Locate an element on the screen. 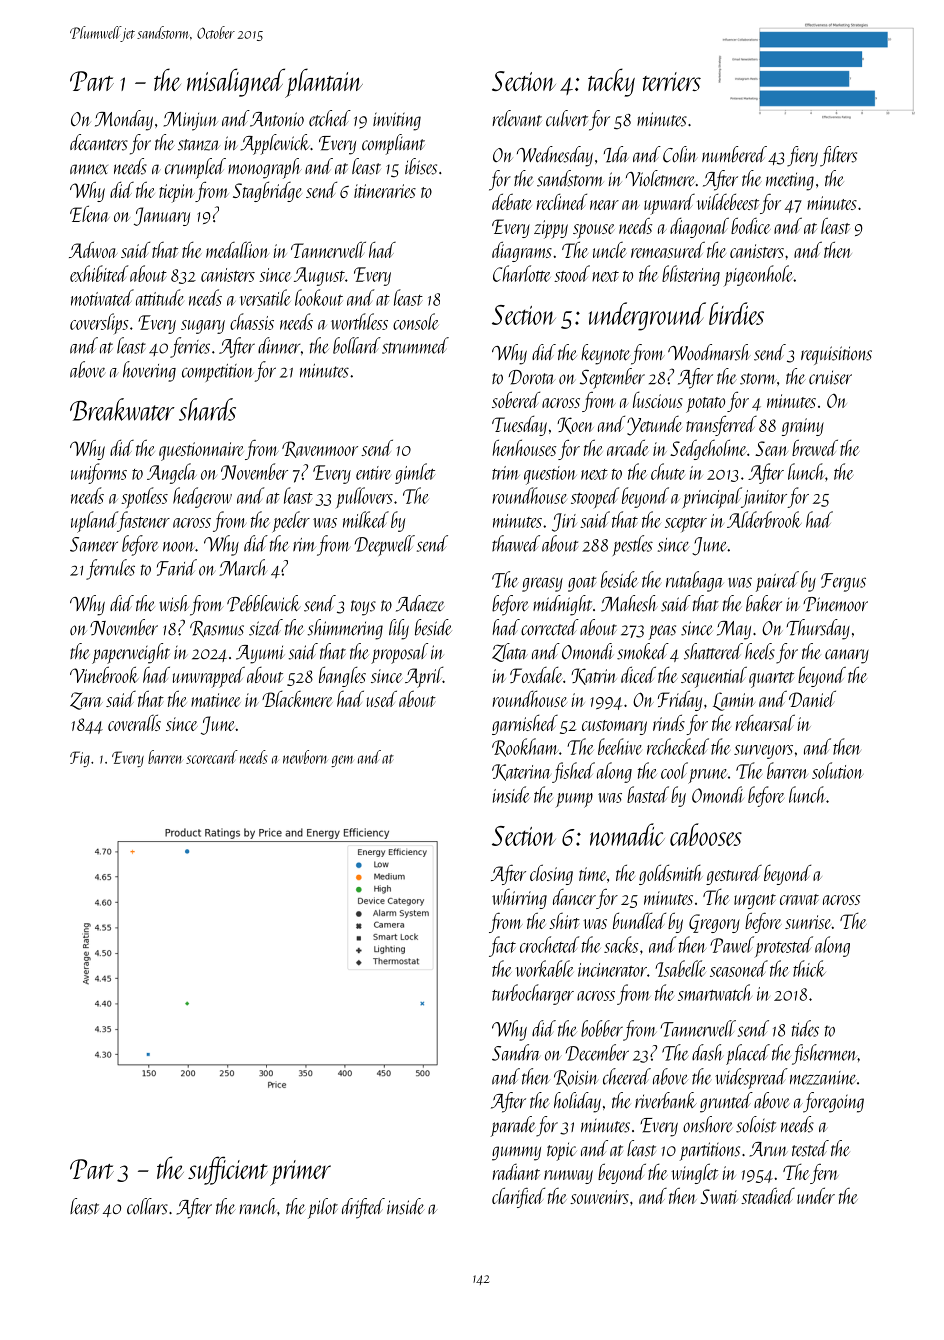 The width and height of the screenshot is (944, 1340). fact is located at coordinates (502, 946).
